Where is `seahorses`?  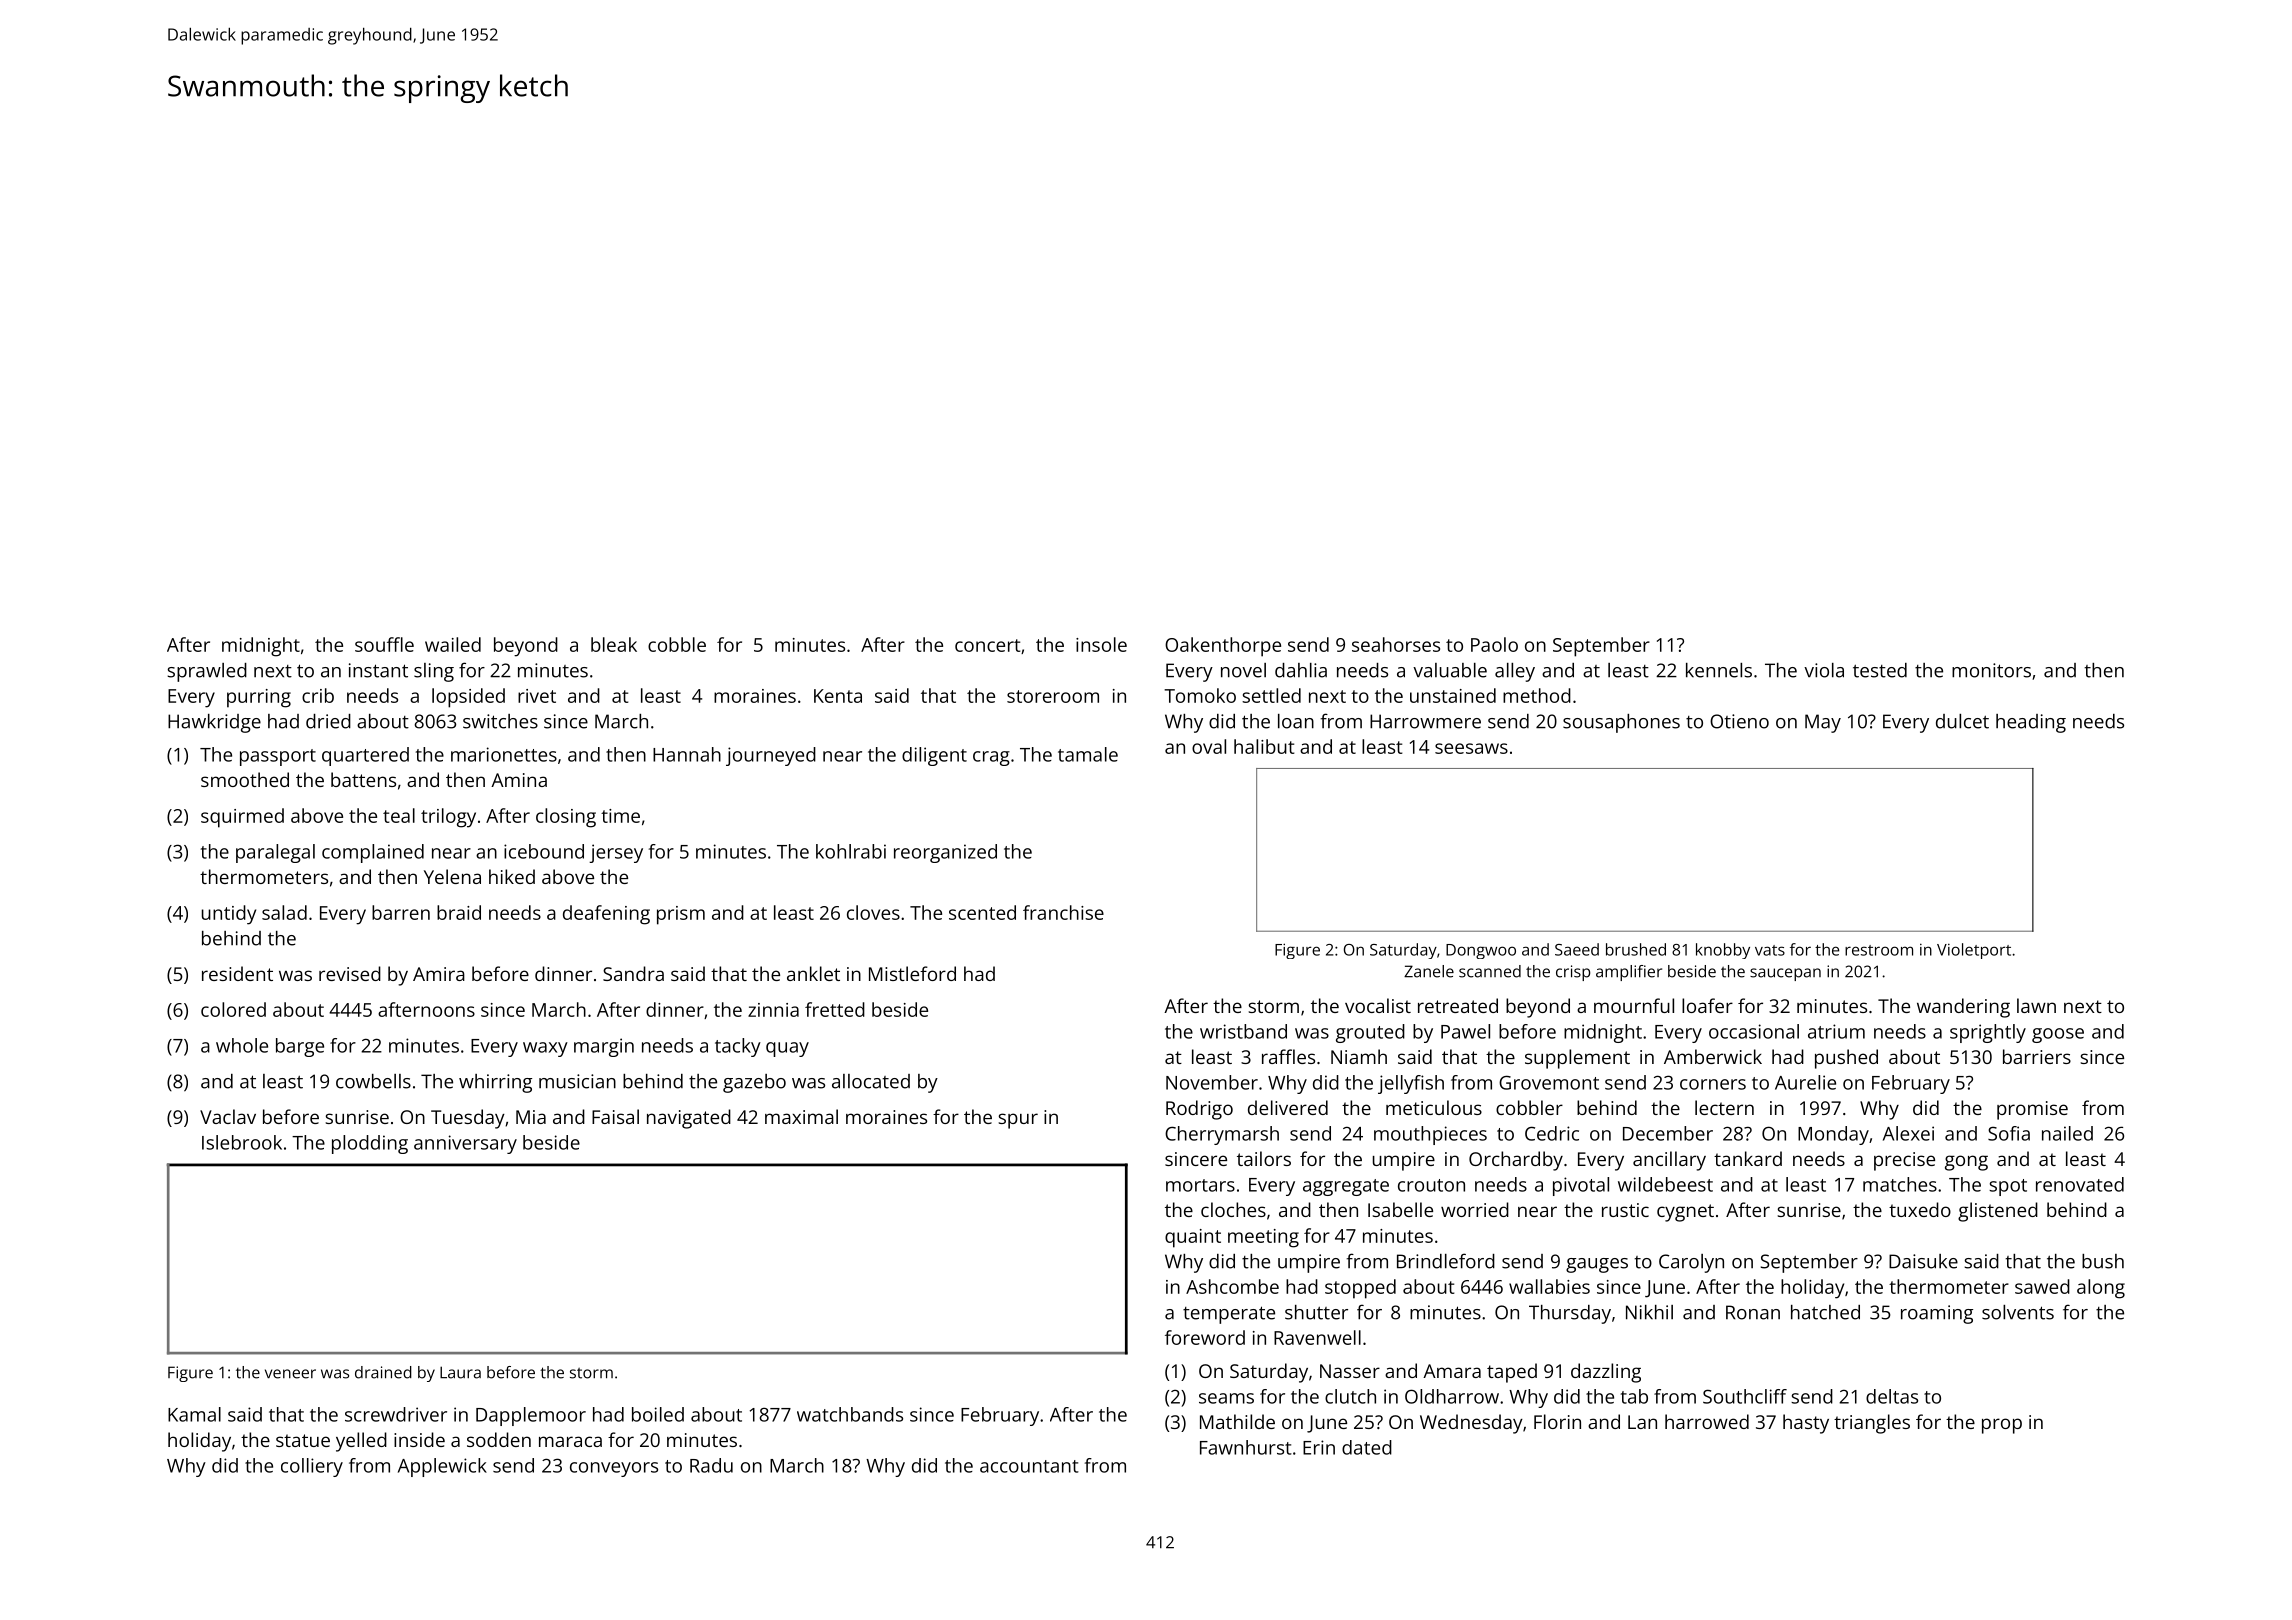
seahorses is located at coordinates (1396, 644).
